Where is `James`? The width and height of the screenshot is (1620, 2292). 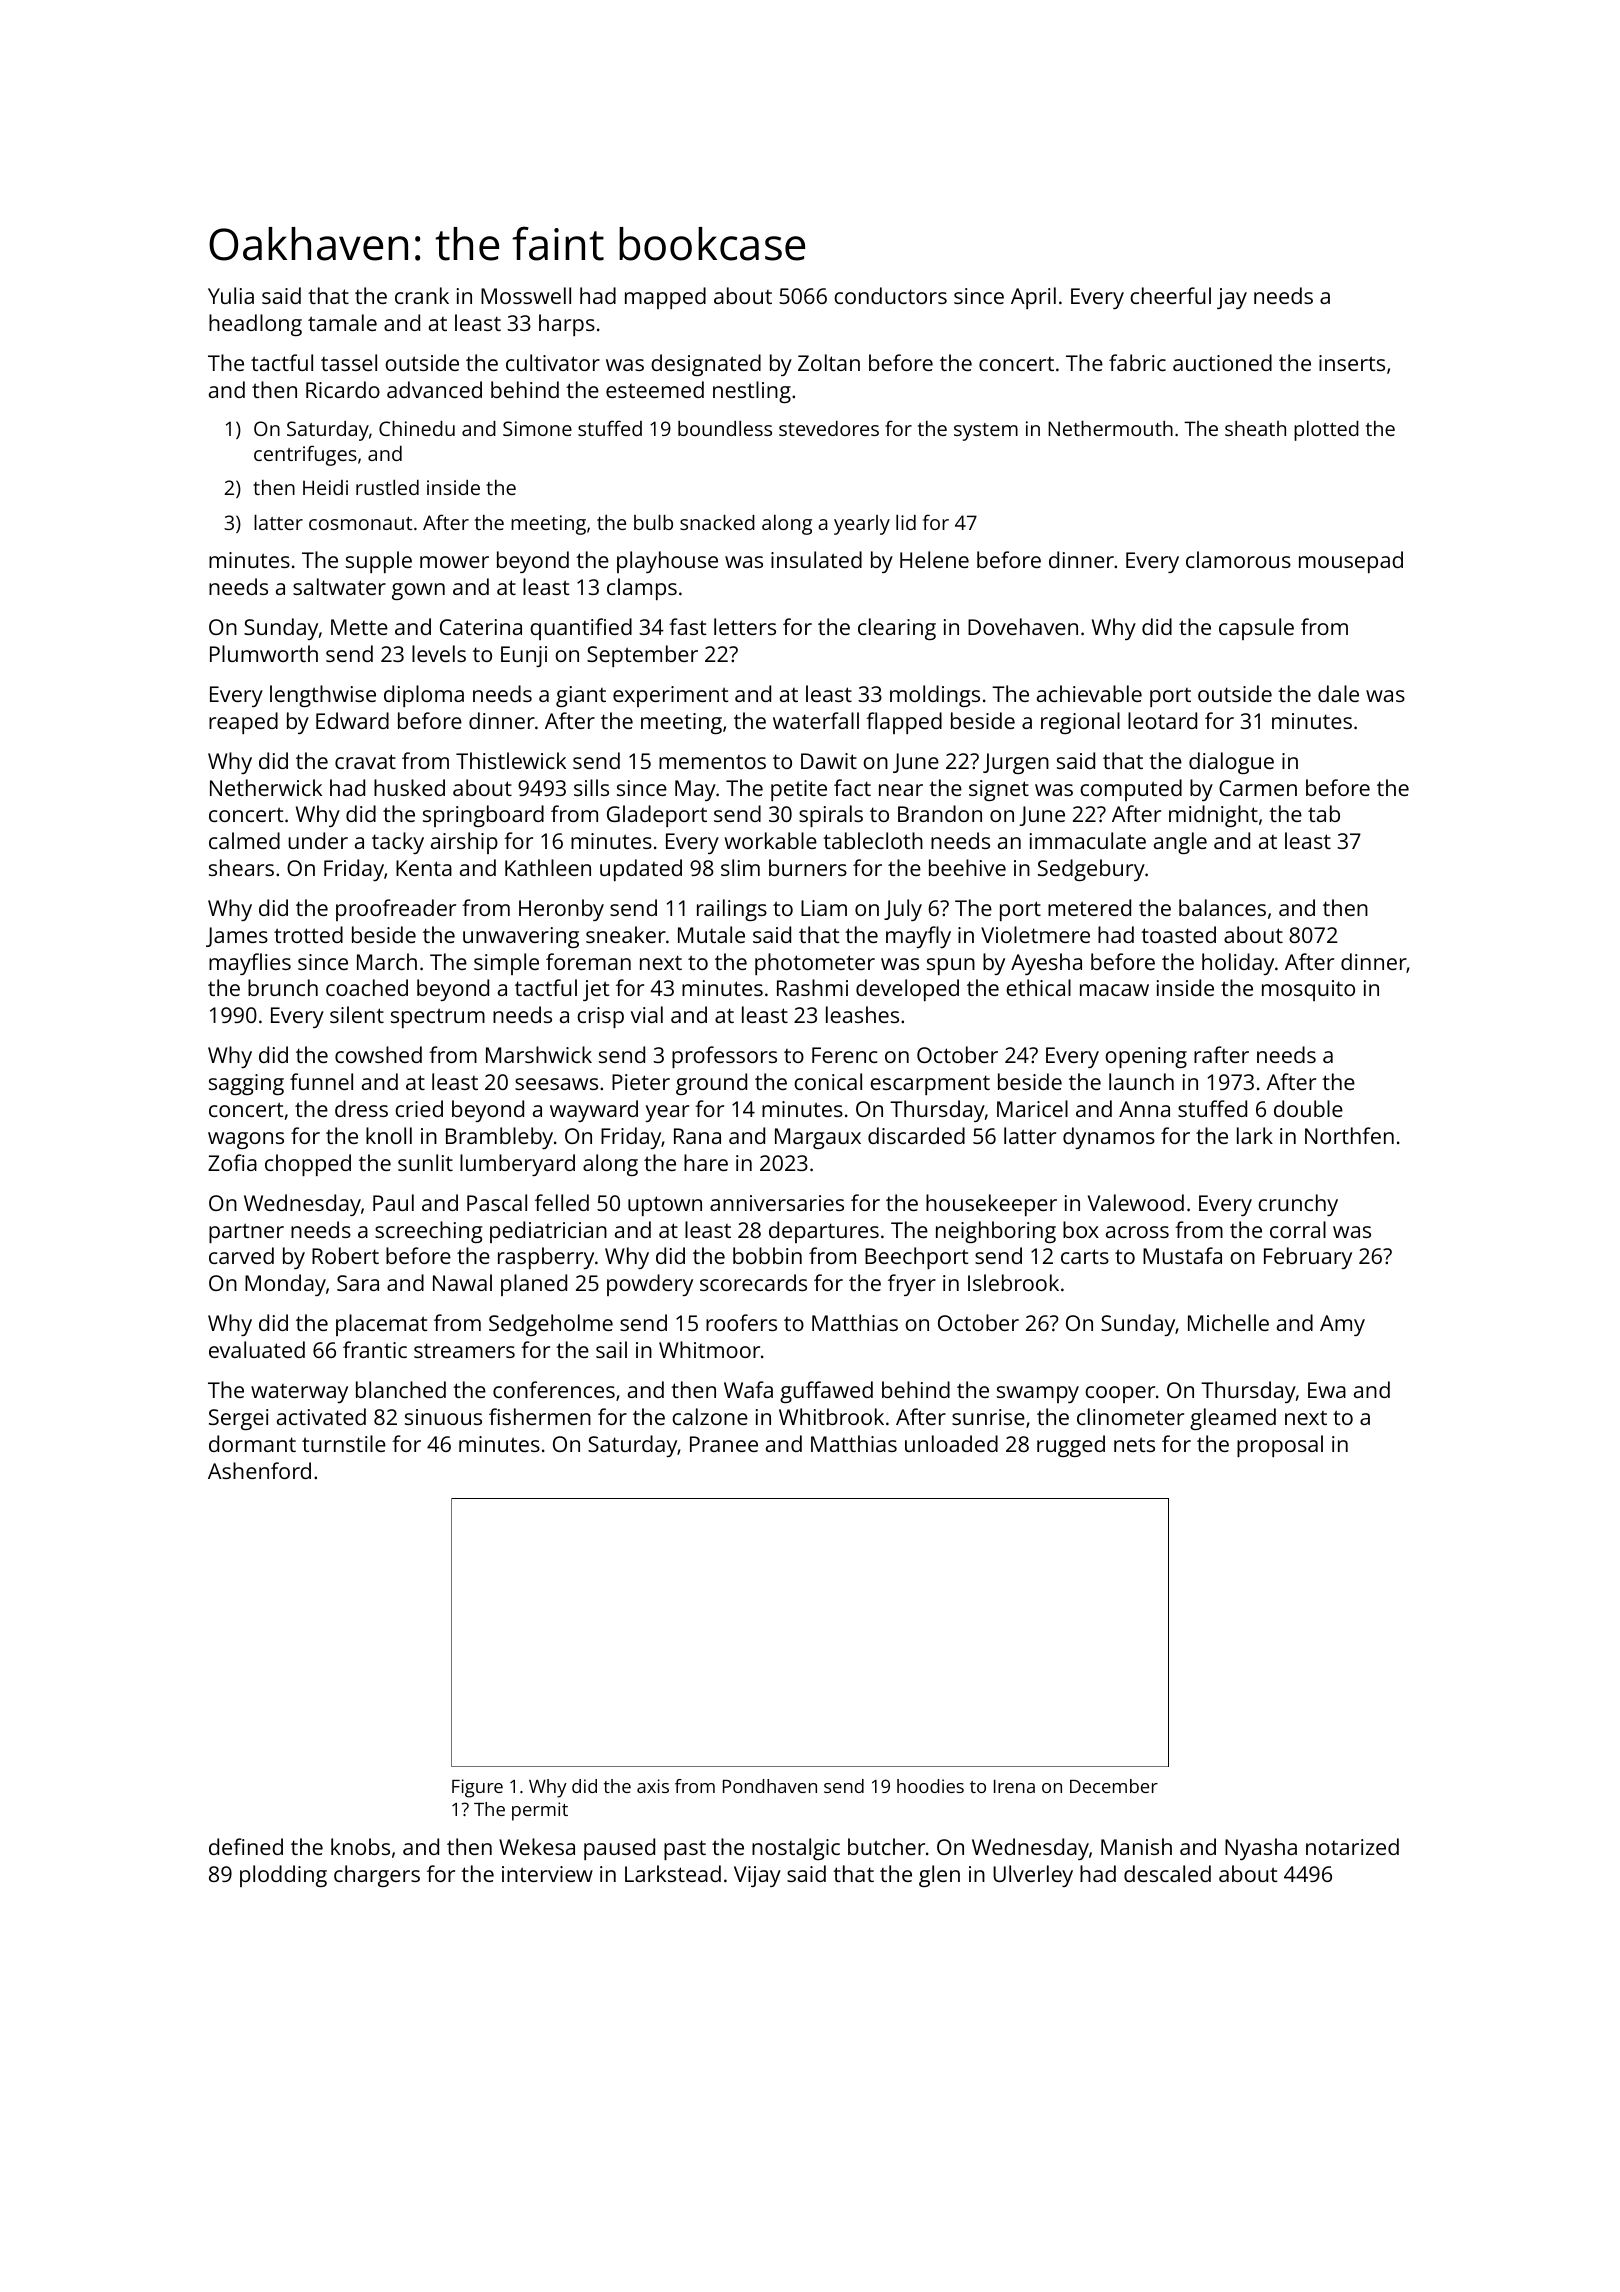
James is located at coordinates (237, 937).
